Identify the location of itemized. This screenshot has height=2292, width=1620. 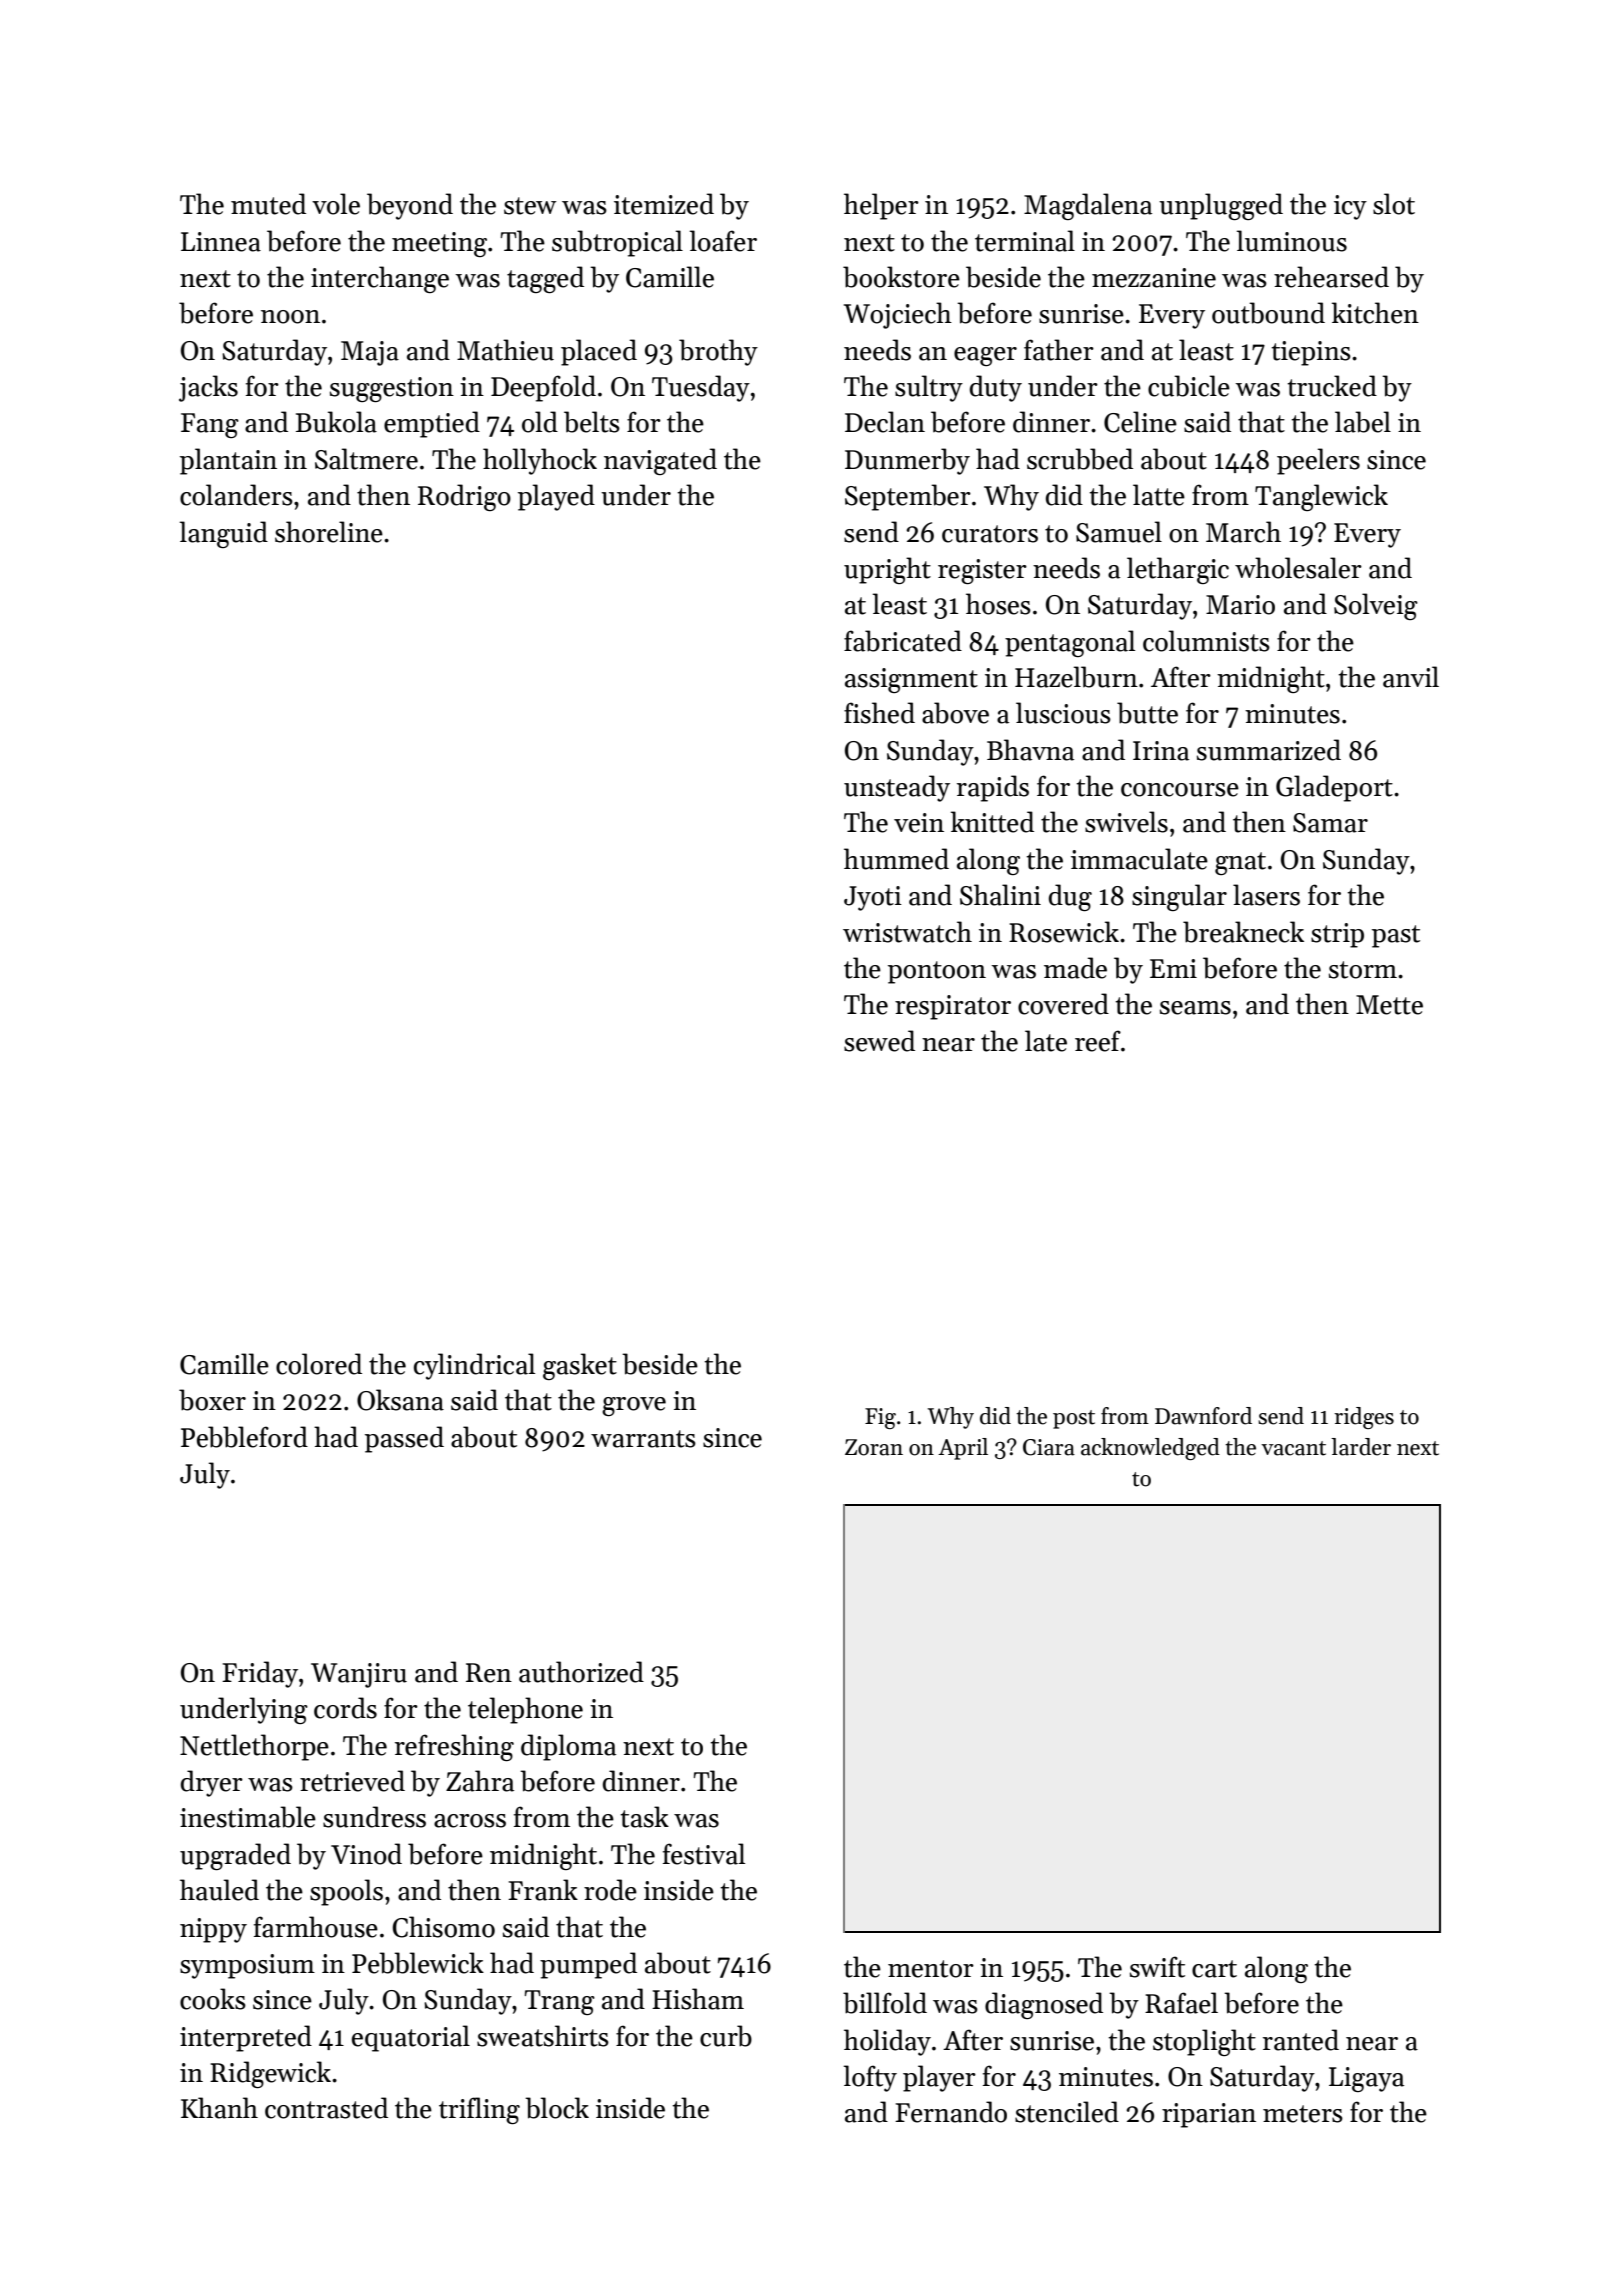
(664, 204).
